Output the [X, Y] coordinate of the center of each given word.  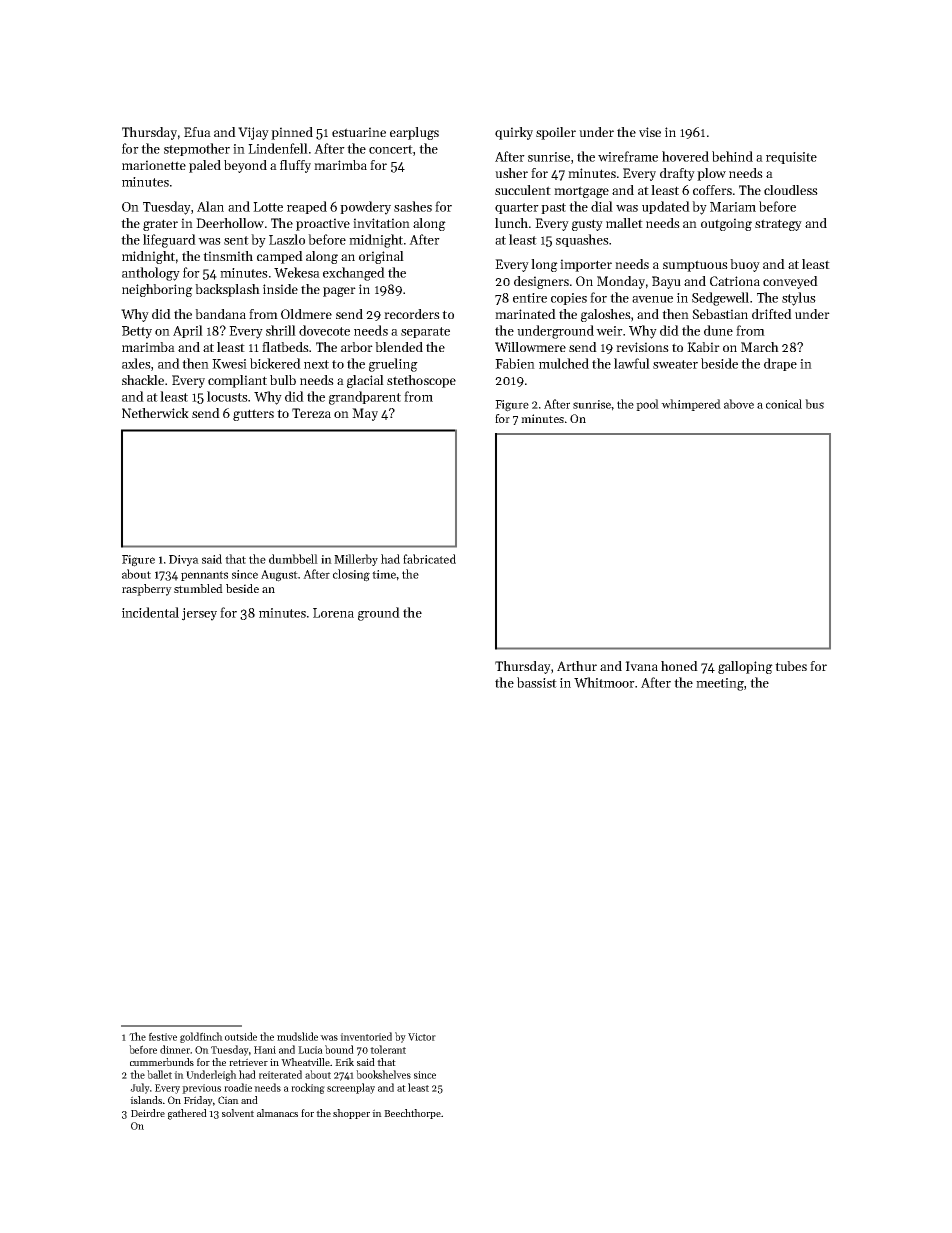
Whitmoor [604, 682]
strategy [778, 225]
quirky [514, 133]
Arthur [577, 666]
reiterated [280, 1074]
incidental [150, 612]
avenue [652, 299]
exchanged [354, 274]
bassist [537, 682]
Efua [197, 132]
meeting [720, 684]
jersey [199, 614]
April [188, 331]
